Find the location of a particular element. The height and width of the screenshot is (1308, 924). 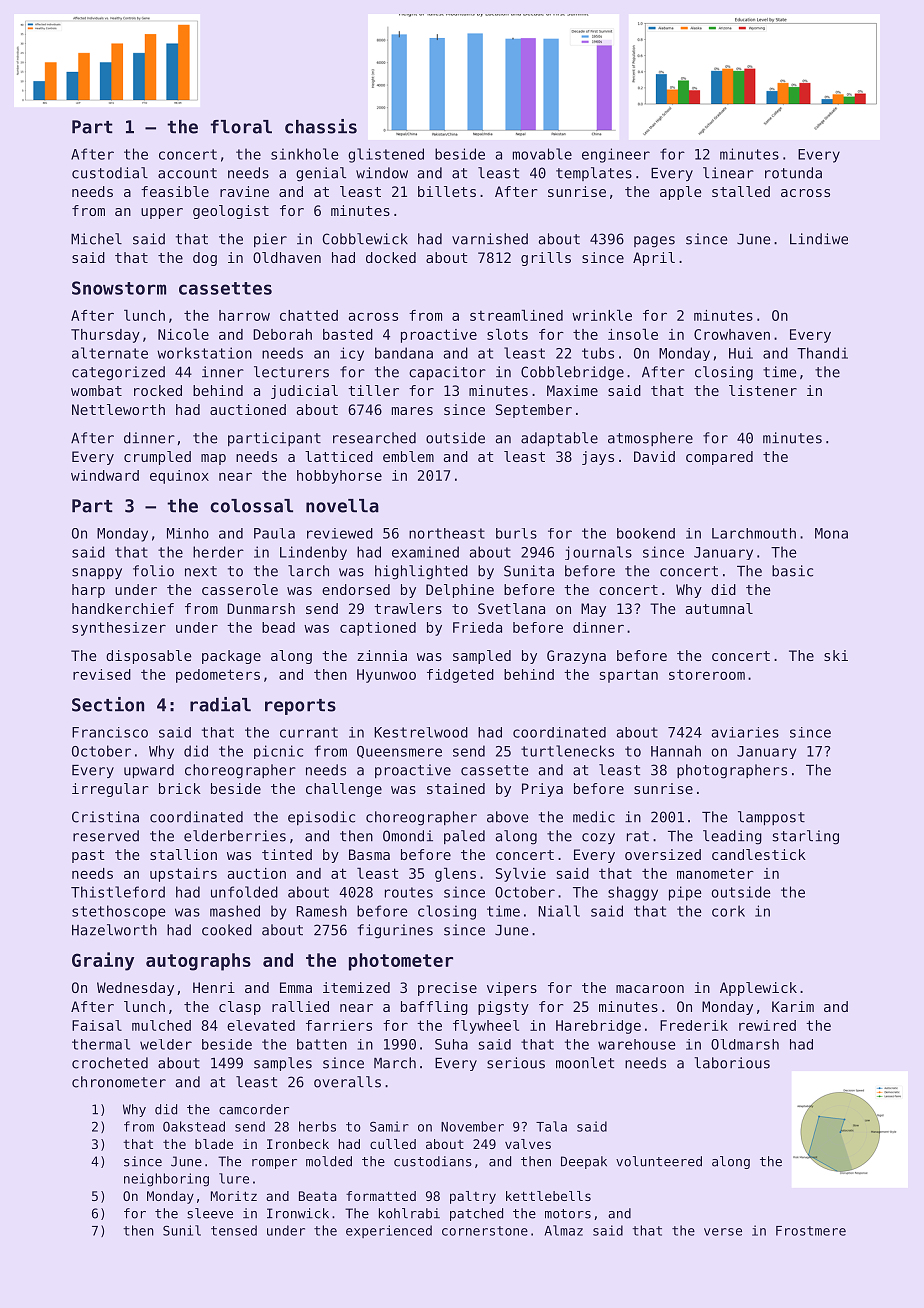

feasible is located at coordinates (175, 191).
